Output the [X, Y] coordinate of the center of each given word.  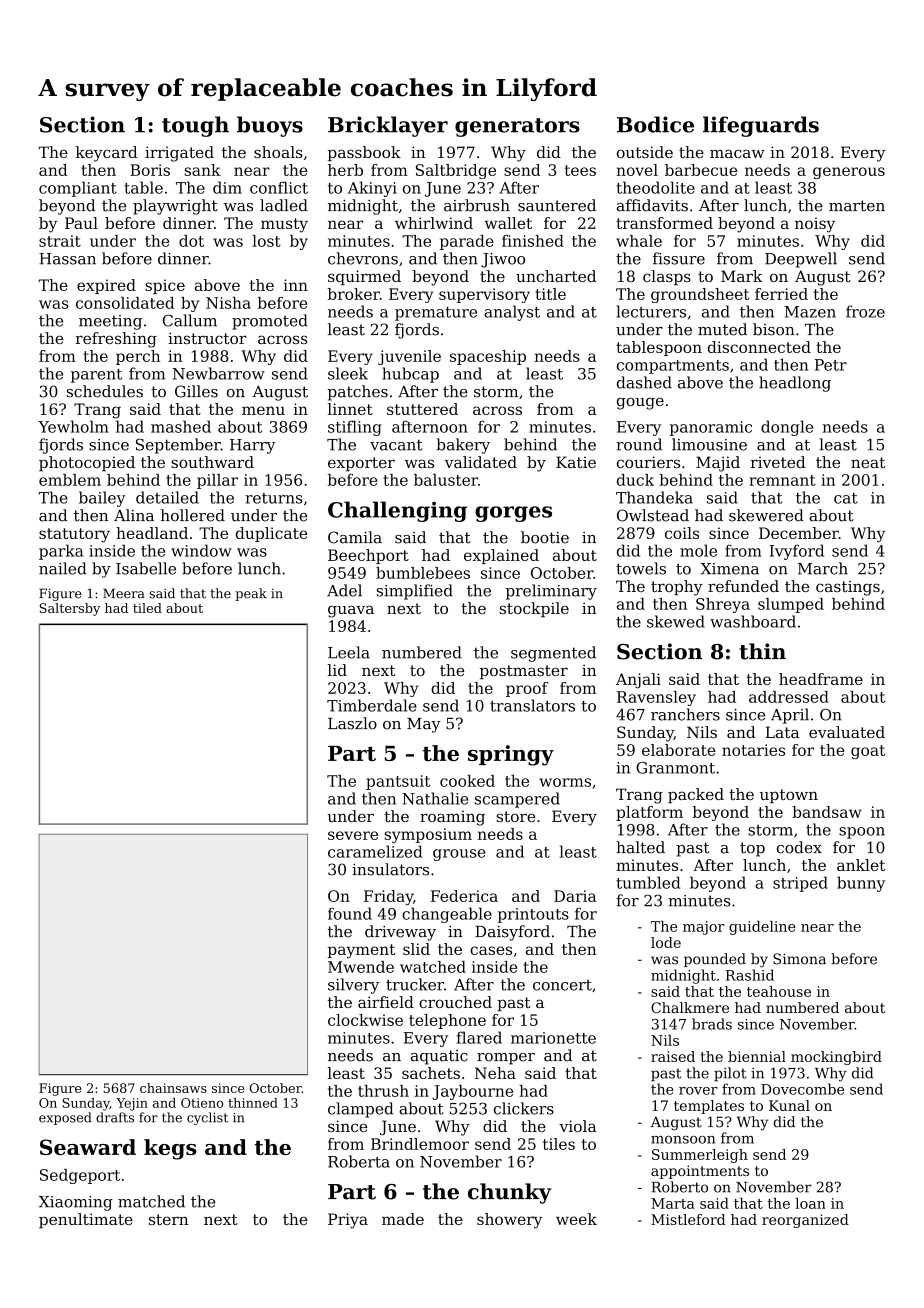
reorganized [805, 1221]
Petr [831, 365]
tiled [147, 608]
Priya [348, 1221]
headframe [821, 679]
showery [509, 1221]
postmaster [524, 672]
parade [467, 242]
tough [195, 126]
